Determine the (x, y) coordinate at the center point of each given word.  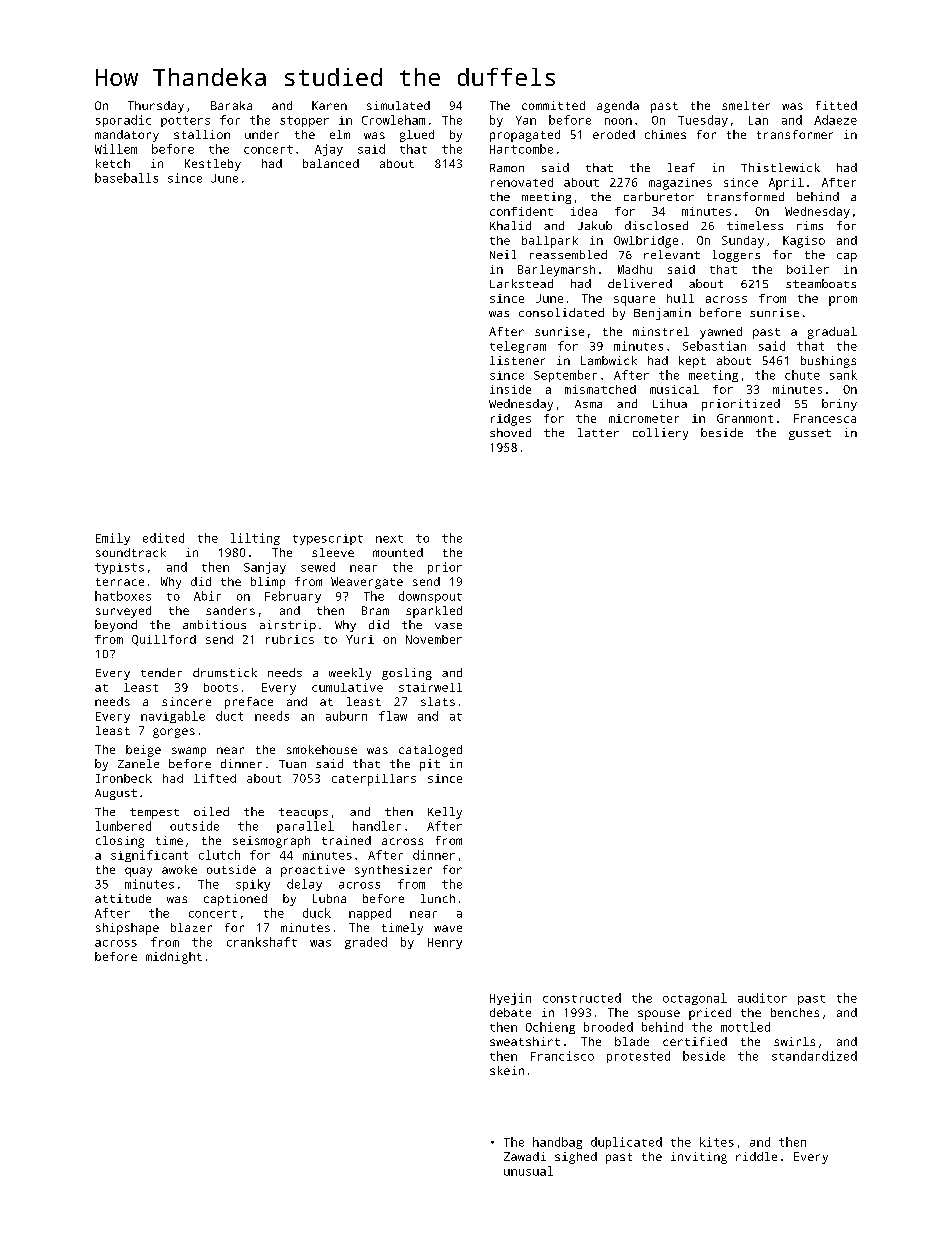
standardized (814, 1056)
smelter (746, 105)
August (116, 794)
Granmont (745, 418)
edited (163, 538)
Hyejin (510, 999)
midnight (174, 958)
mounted (398, 552)
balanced (331, 163)
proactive (313, 871)
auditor (762, 998)
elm (340, 134)
